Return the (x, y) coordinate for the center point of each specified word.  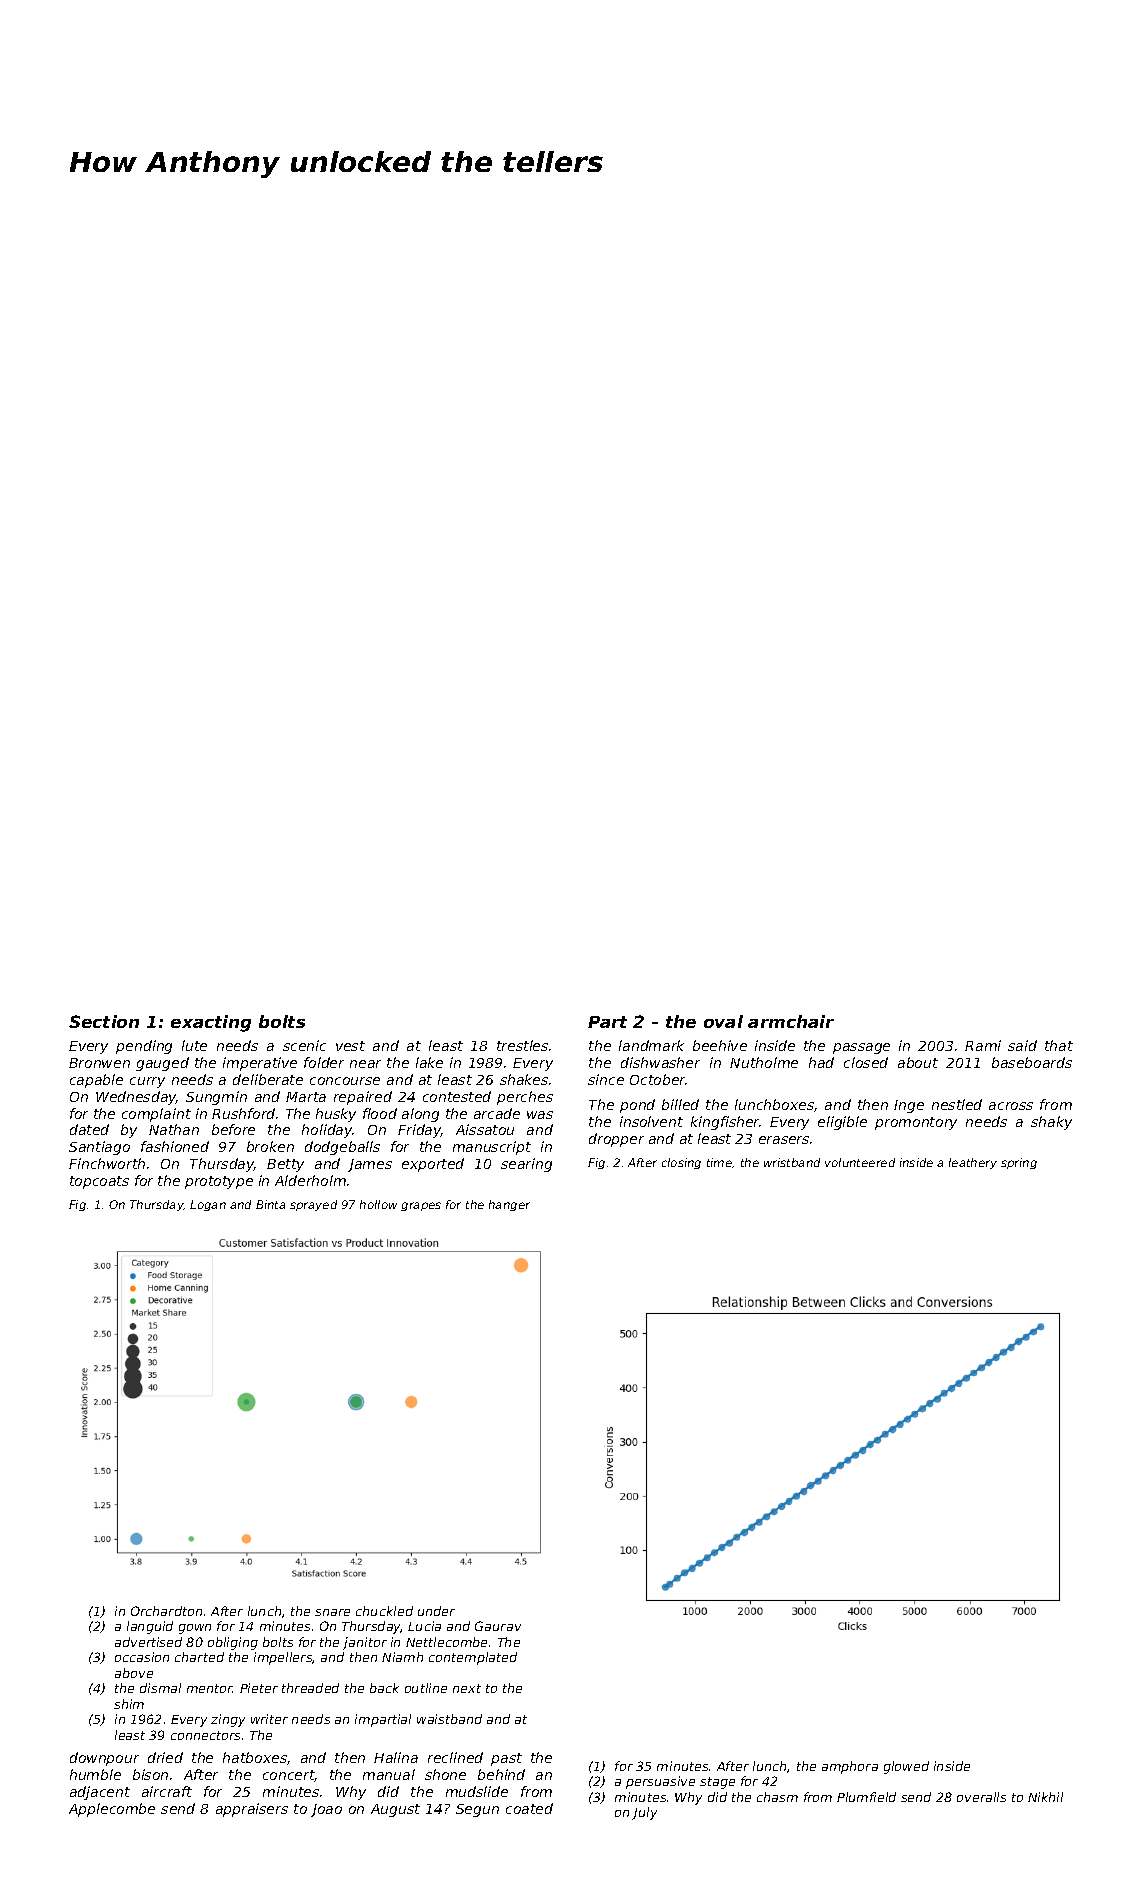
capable (96, 1081)
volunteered (860, 1162)
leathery (973, 1163)
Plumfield (866, 1797)
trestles (522, 1045)
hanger (509, 1205)
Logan (208, 1205)
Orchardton (166, 1611)
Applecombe (112, 1810)
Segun (477, 1810)
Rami (983, 1045)
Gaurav (498, 1626)
